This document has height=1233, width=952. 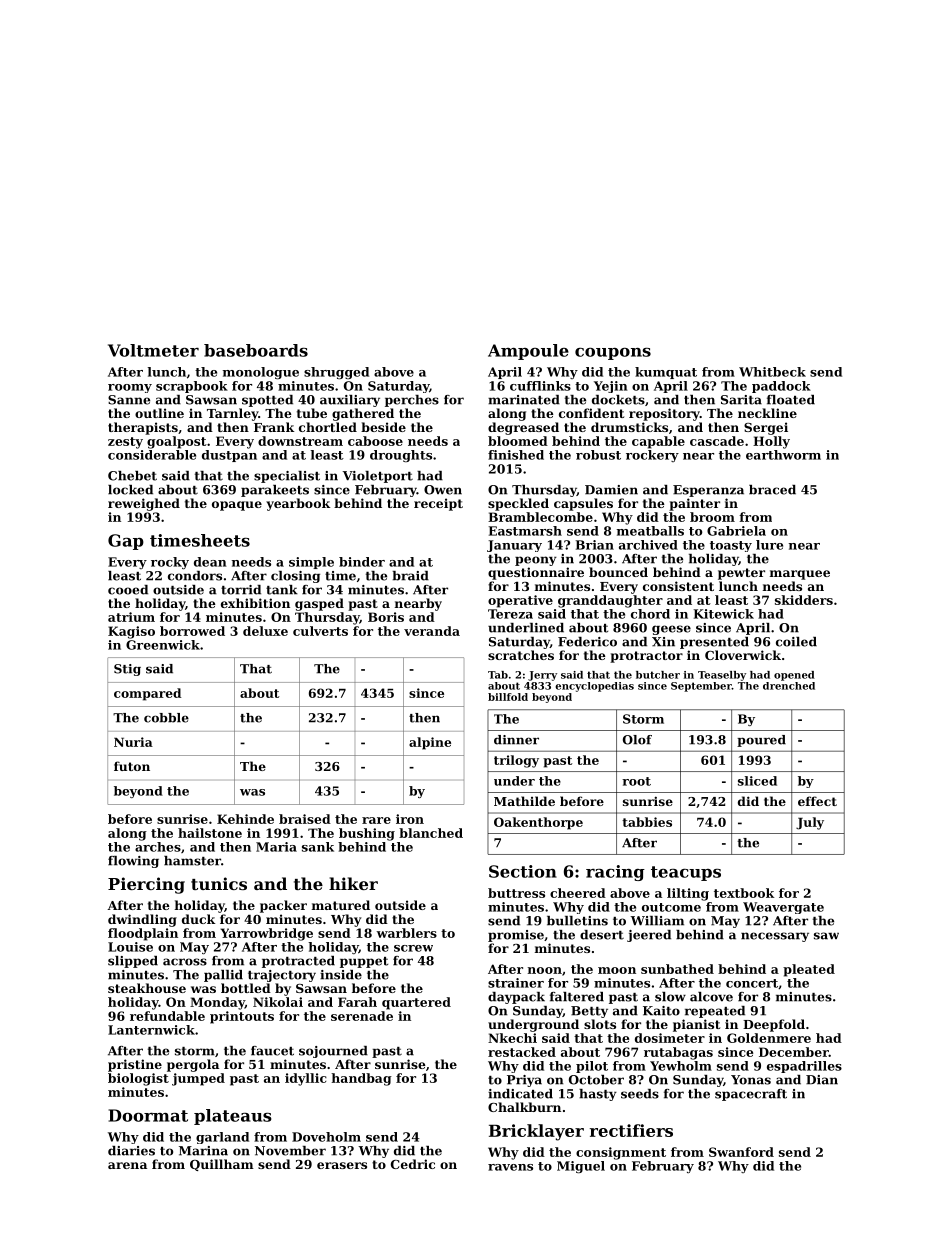 What do you see at coordinates (516, 893) in the document?
I see `buttress` at bounding box center [516, 893].
